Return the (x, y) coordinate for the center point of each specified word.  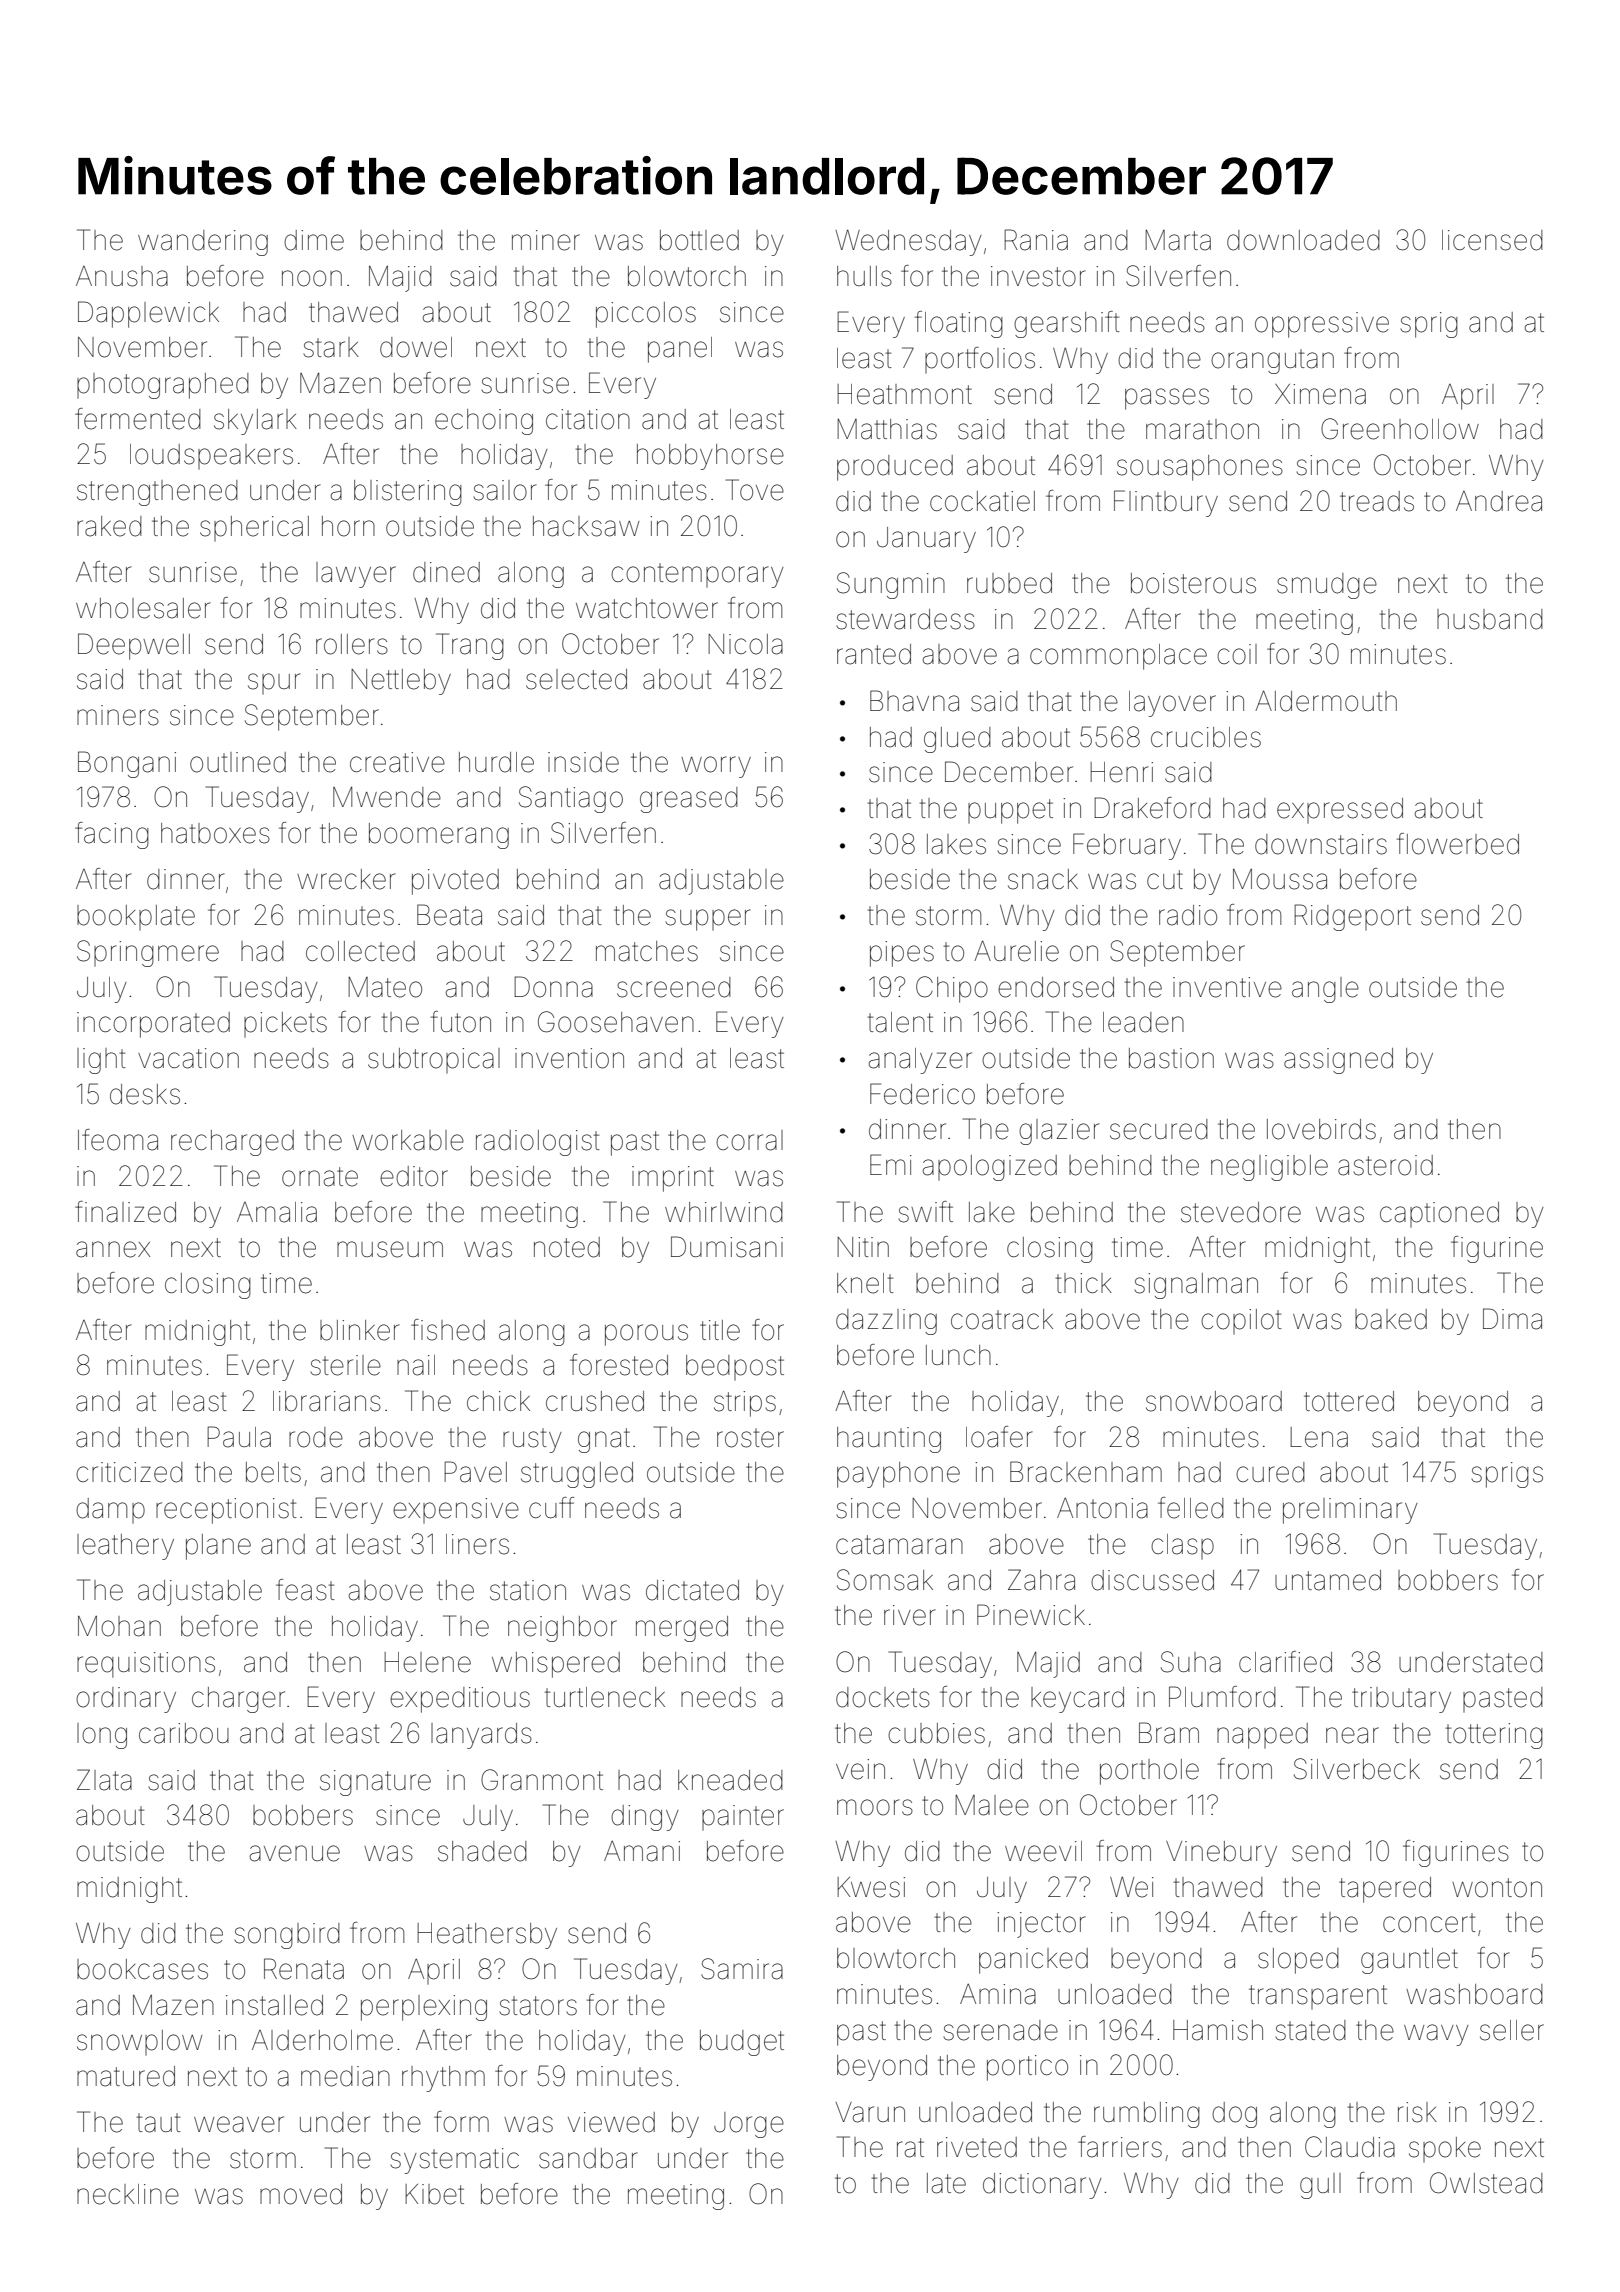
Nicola (745, 644)
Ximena (1320, 394)
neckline (128, 2194)
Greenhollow (1400, 429)
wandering (203, 243)
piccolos (646, 315)
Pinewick (1031, 1615)
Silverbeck (1357, 1769)
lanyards (481, 1736)
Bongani (127, 764)
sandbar (588, 2158)
